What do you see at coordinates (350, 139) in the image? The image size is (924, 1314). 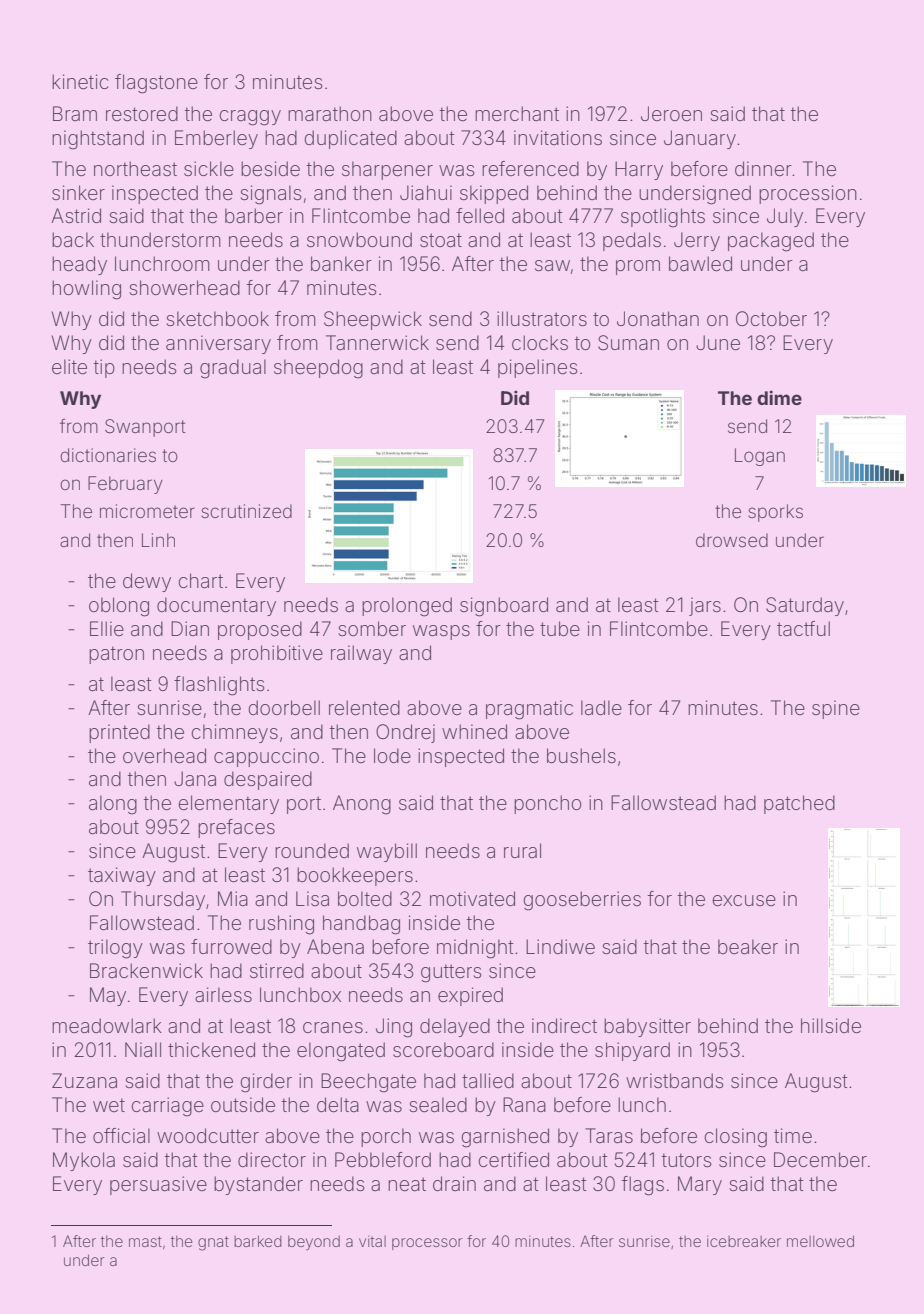 I see `duplicated` at bounding box center [350, 139].
